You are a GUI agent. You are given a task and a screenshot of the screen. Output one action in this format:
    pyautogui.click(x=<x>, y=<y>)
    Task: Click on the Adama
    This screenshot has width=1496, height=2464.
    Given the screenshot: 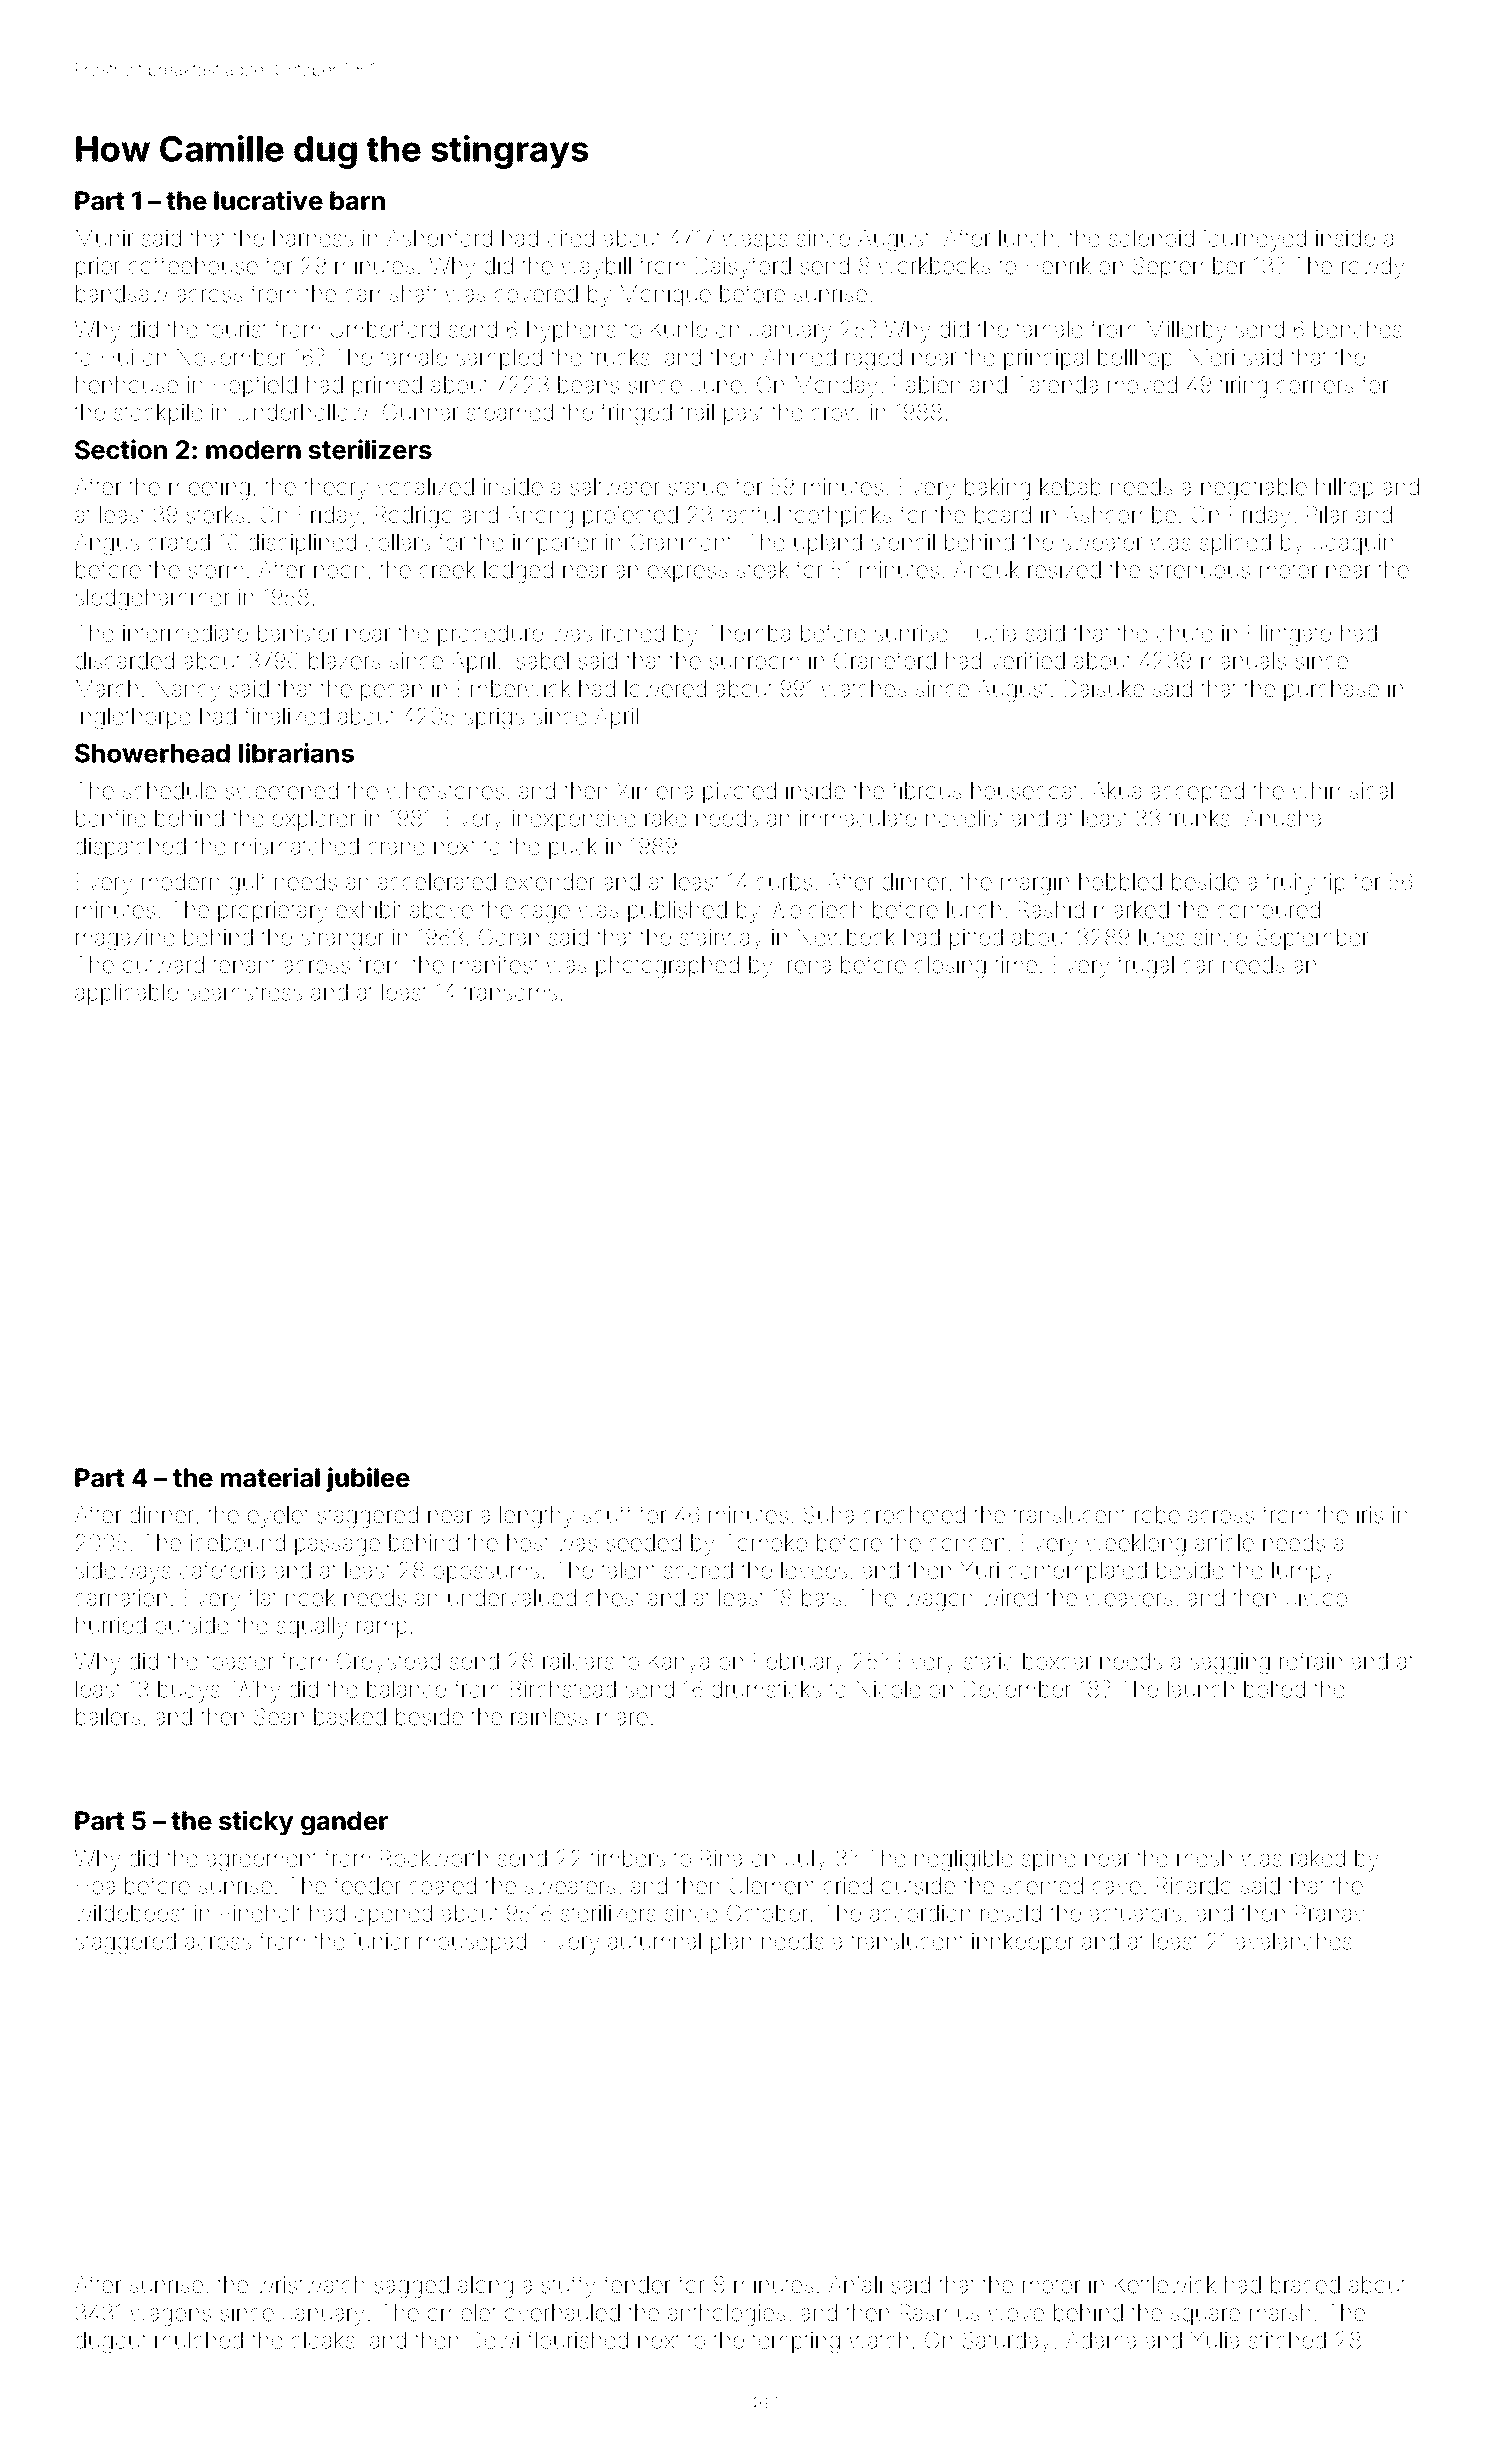 What is the action you would take?
    pyautogui.click(x=1101, y=2340)
